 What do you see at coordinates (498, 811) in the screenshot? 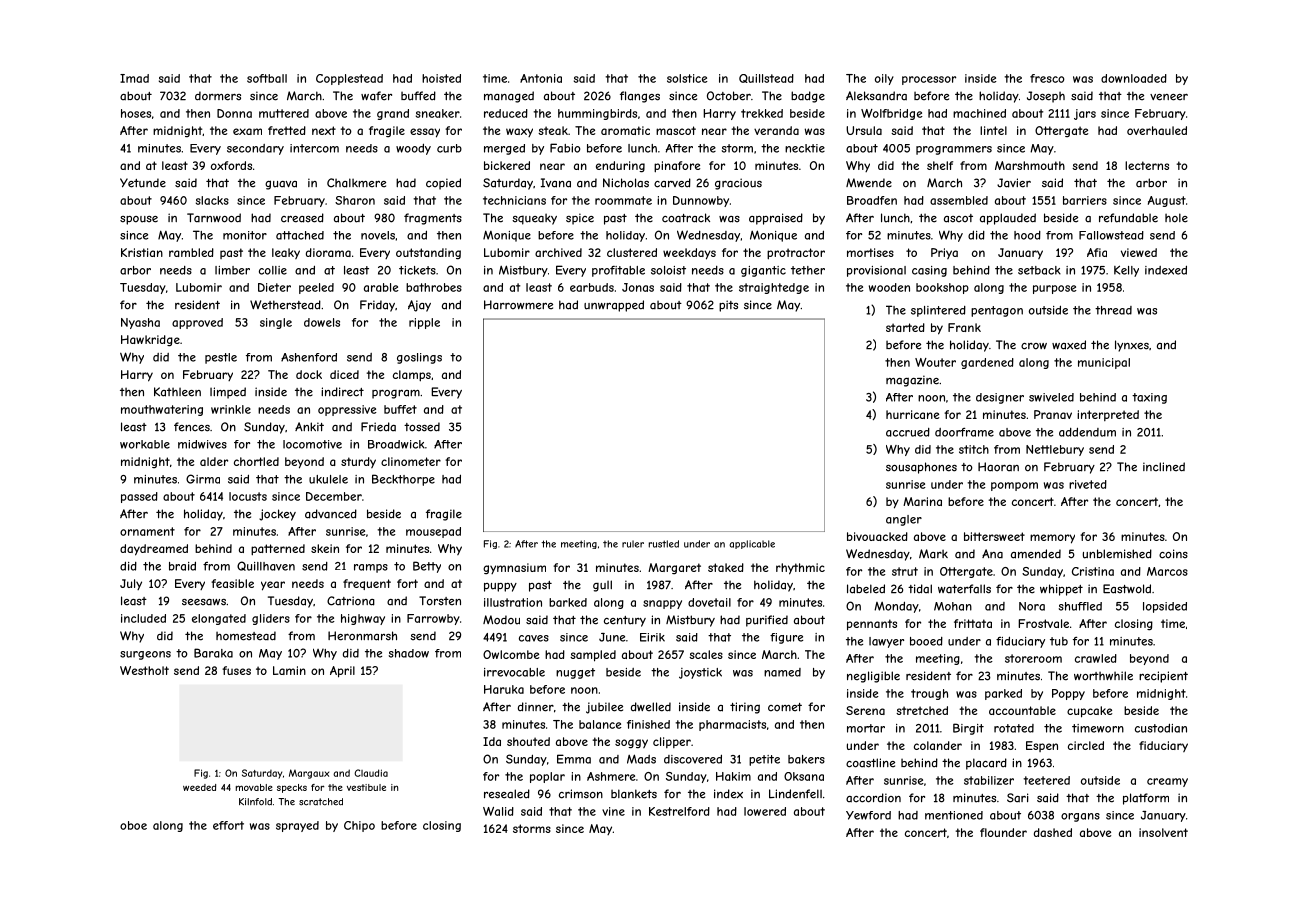
I see `Walid` at bounding box center [498, 811].
